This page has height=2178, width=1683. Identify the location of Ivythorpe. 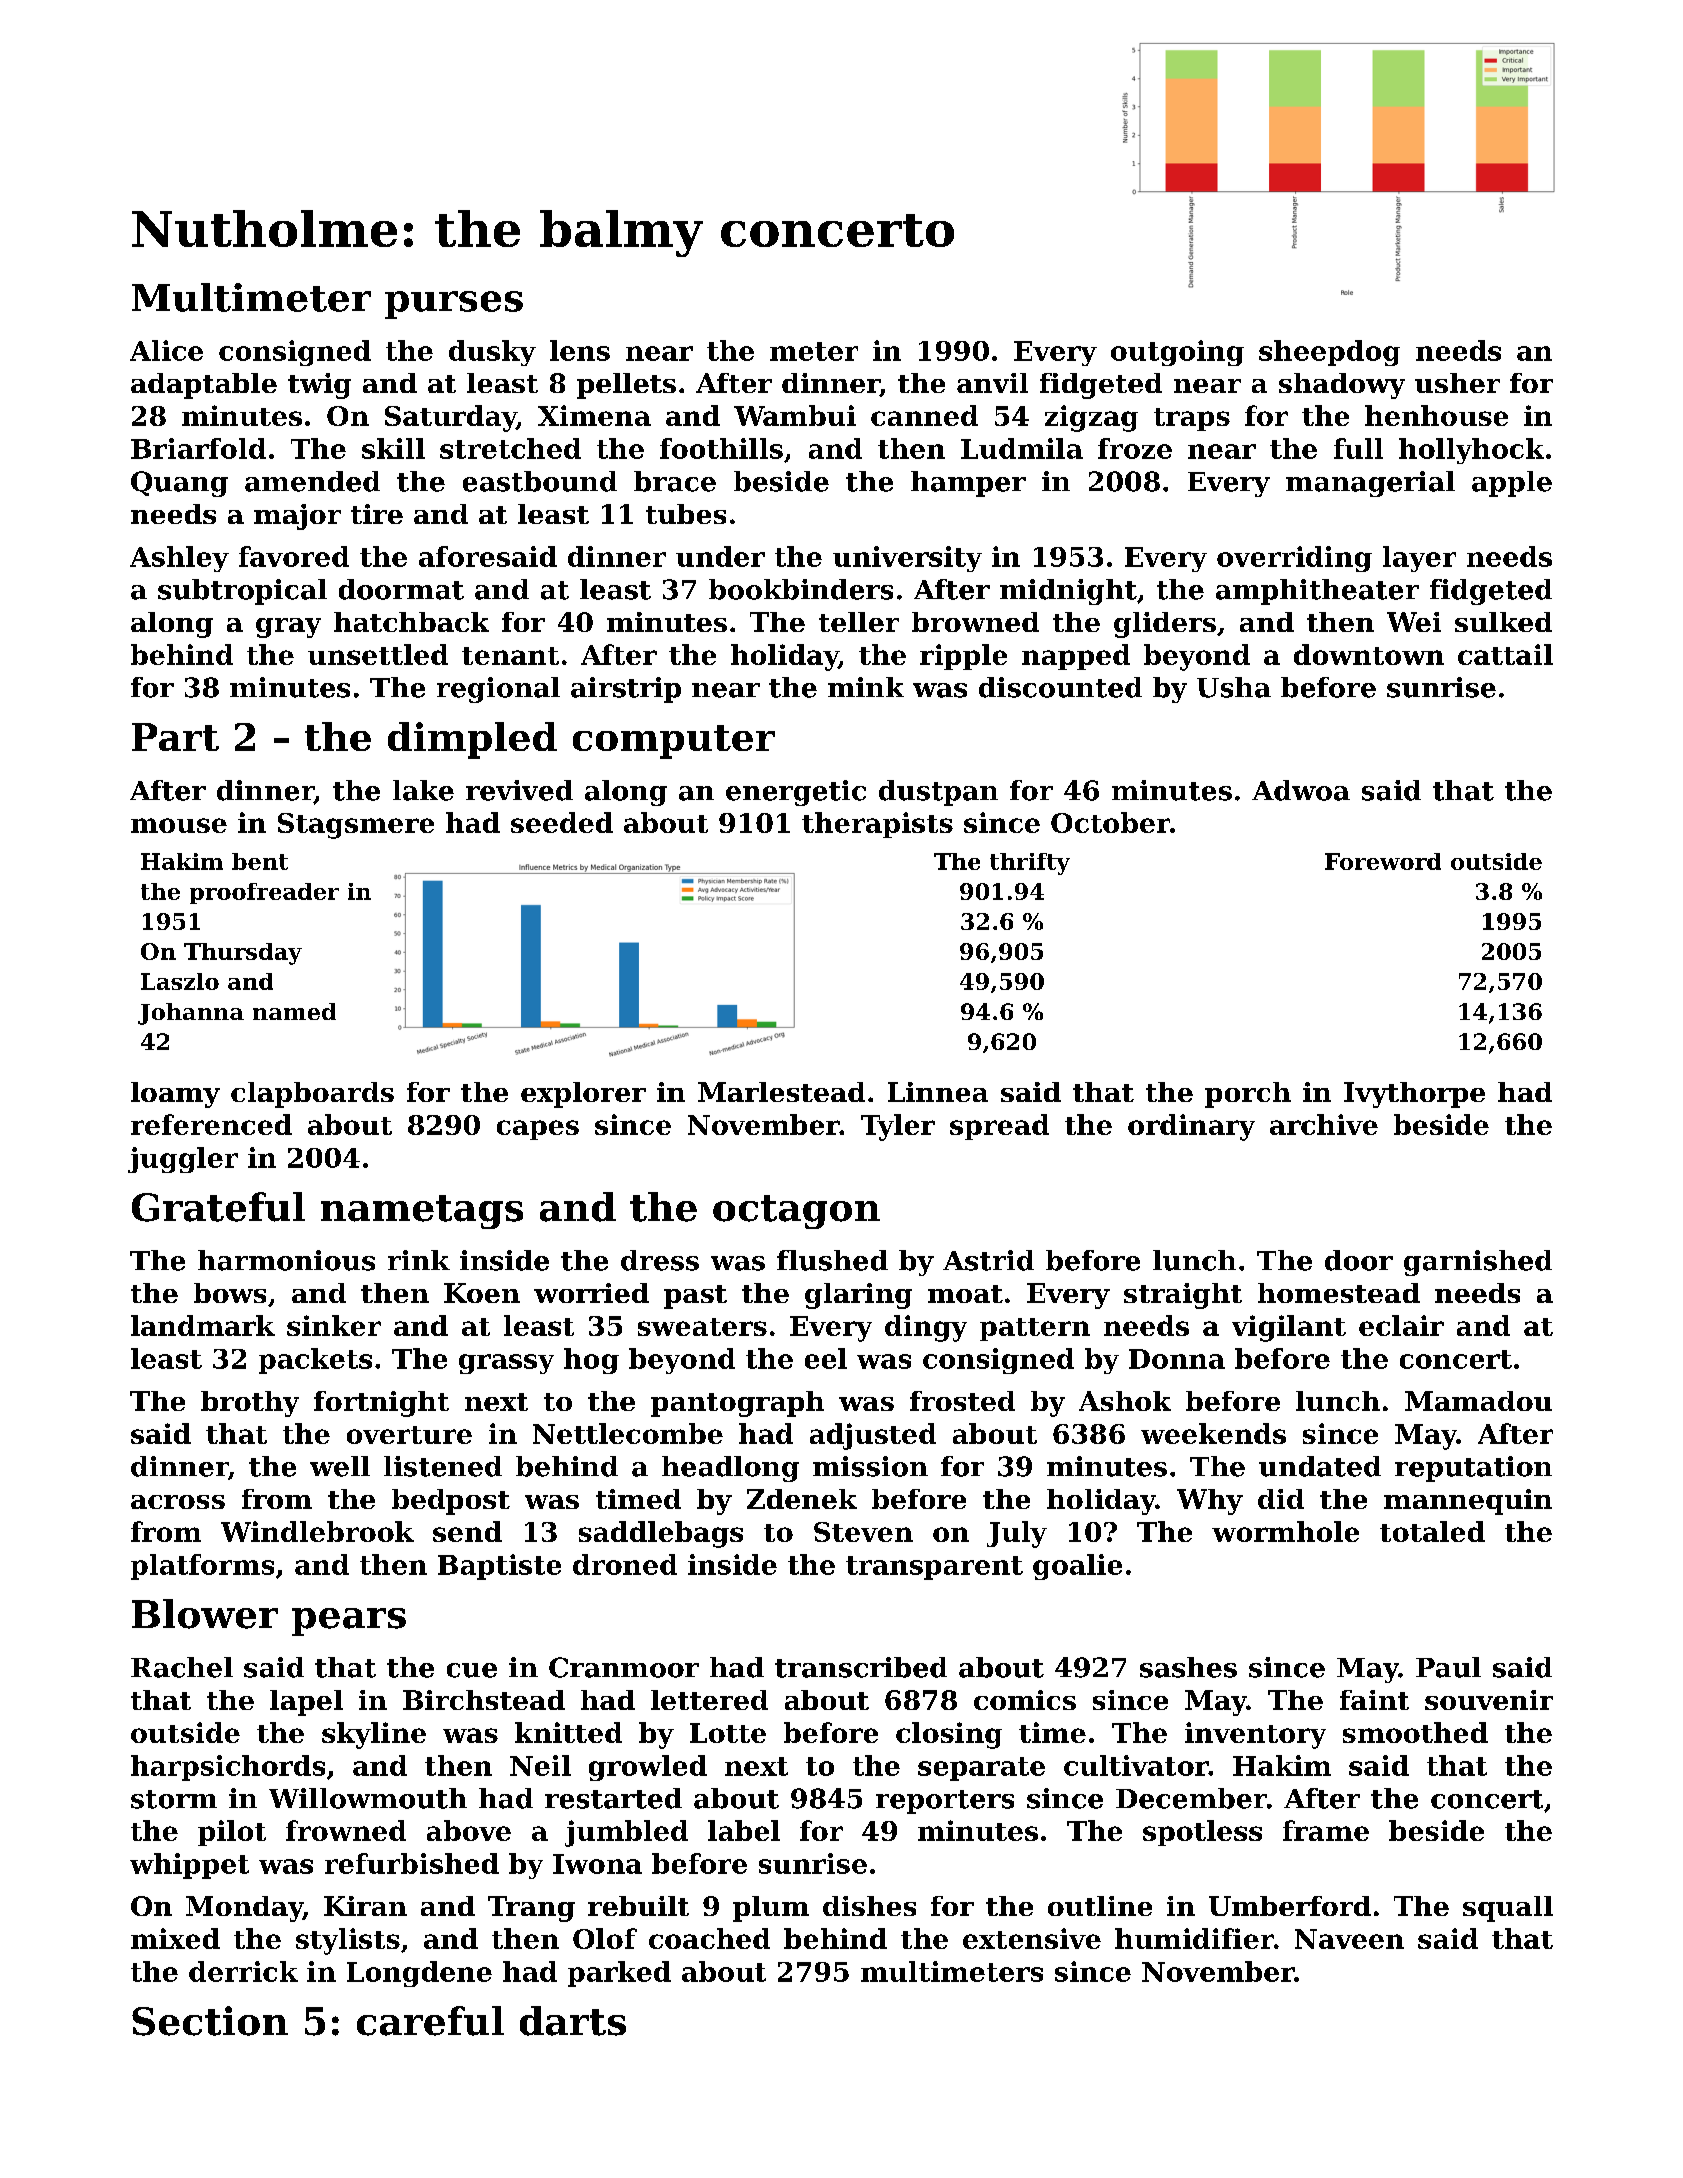
(1414, 1095).
